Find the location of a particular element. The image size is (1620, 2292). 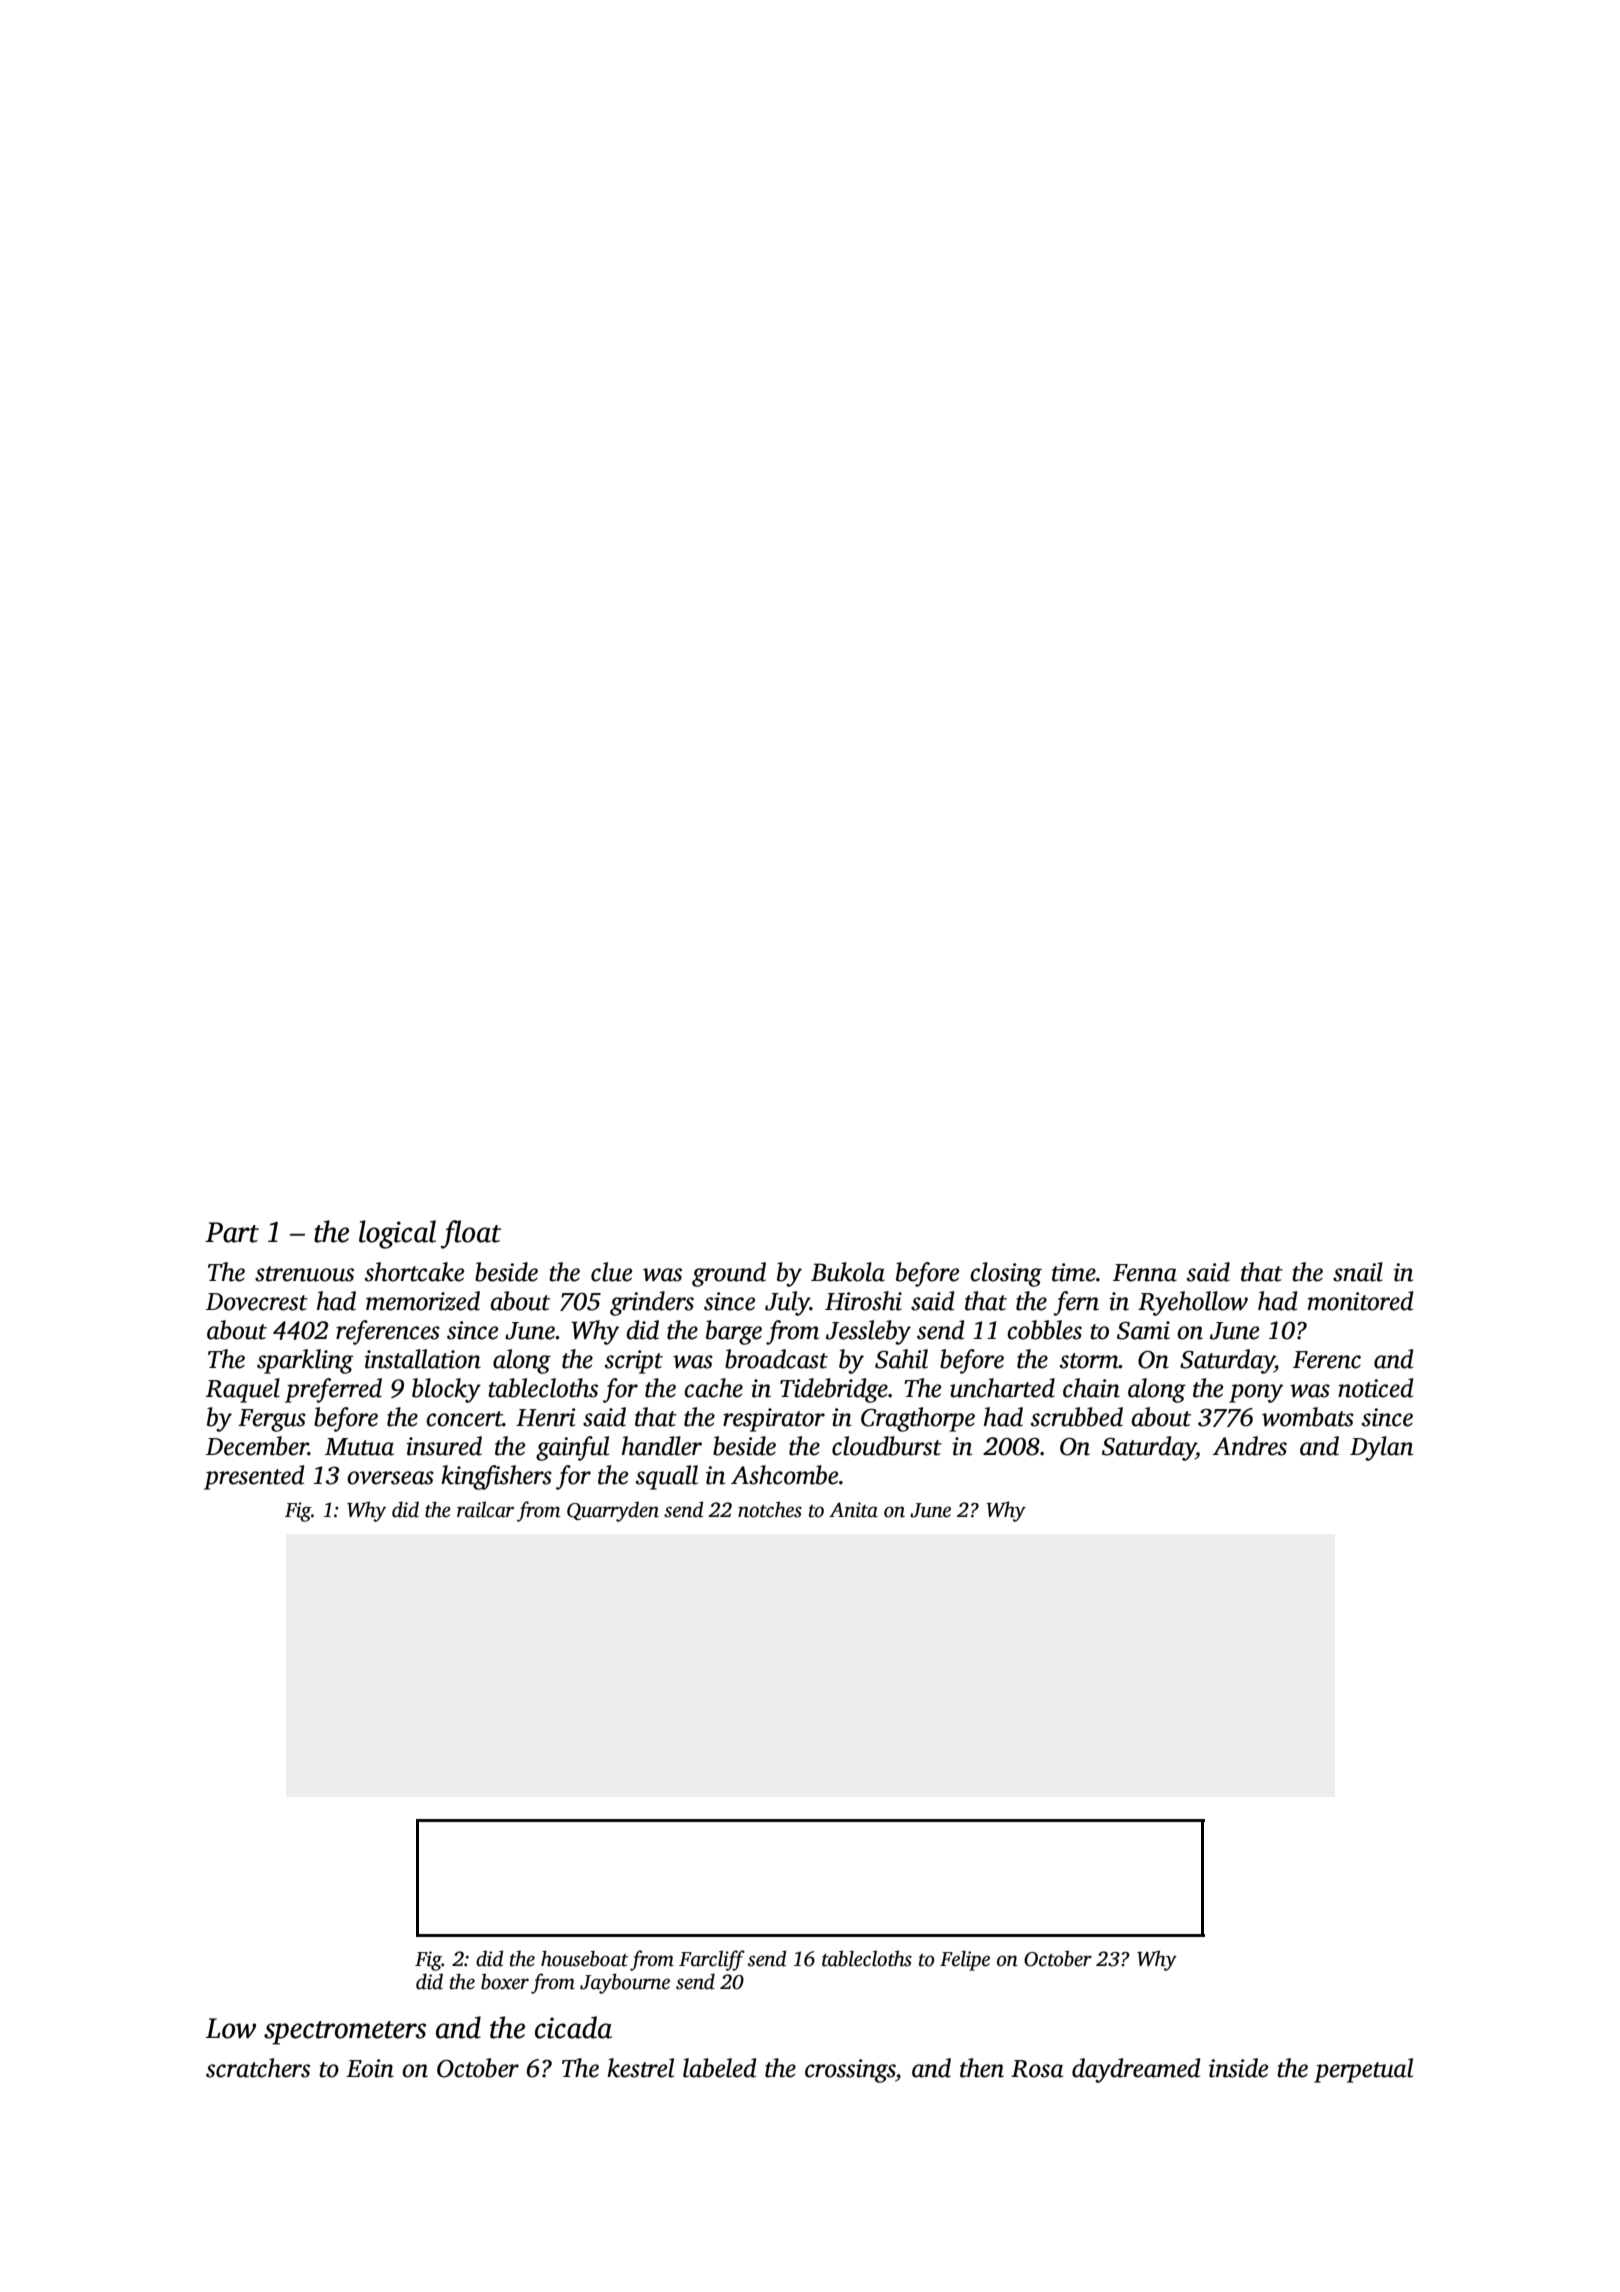

houseboat is located at coordinates (584, 1958).
